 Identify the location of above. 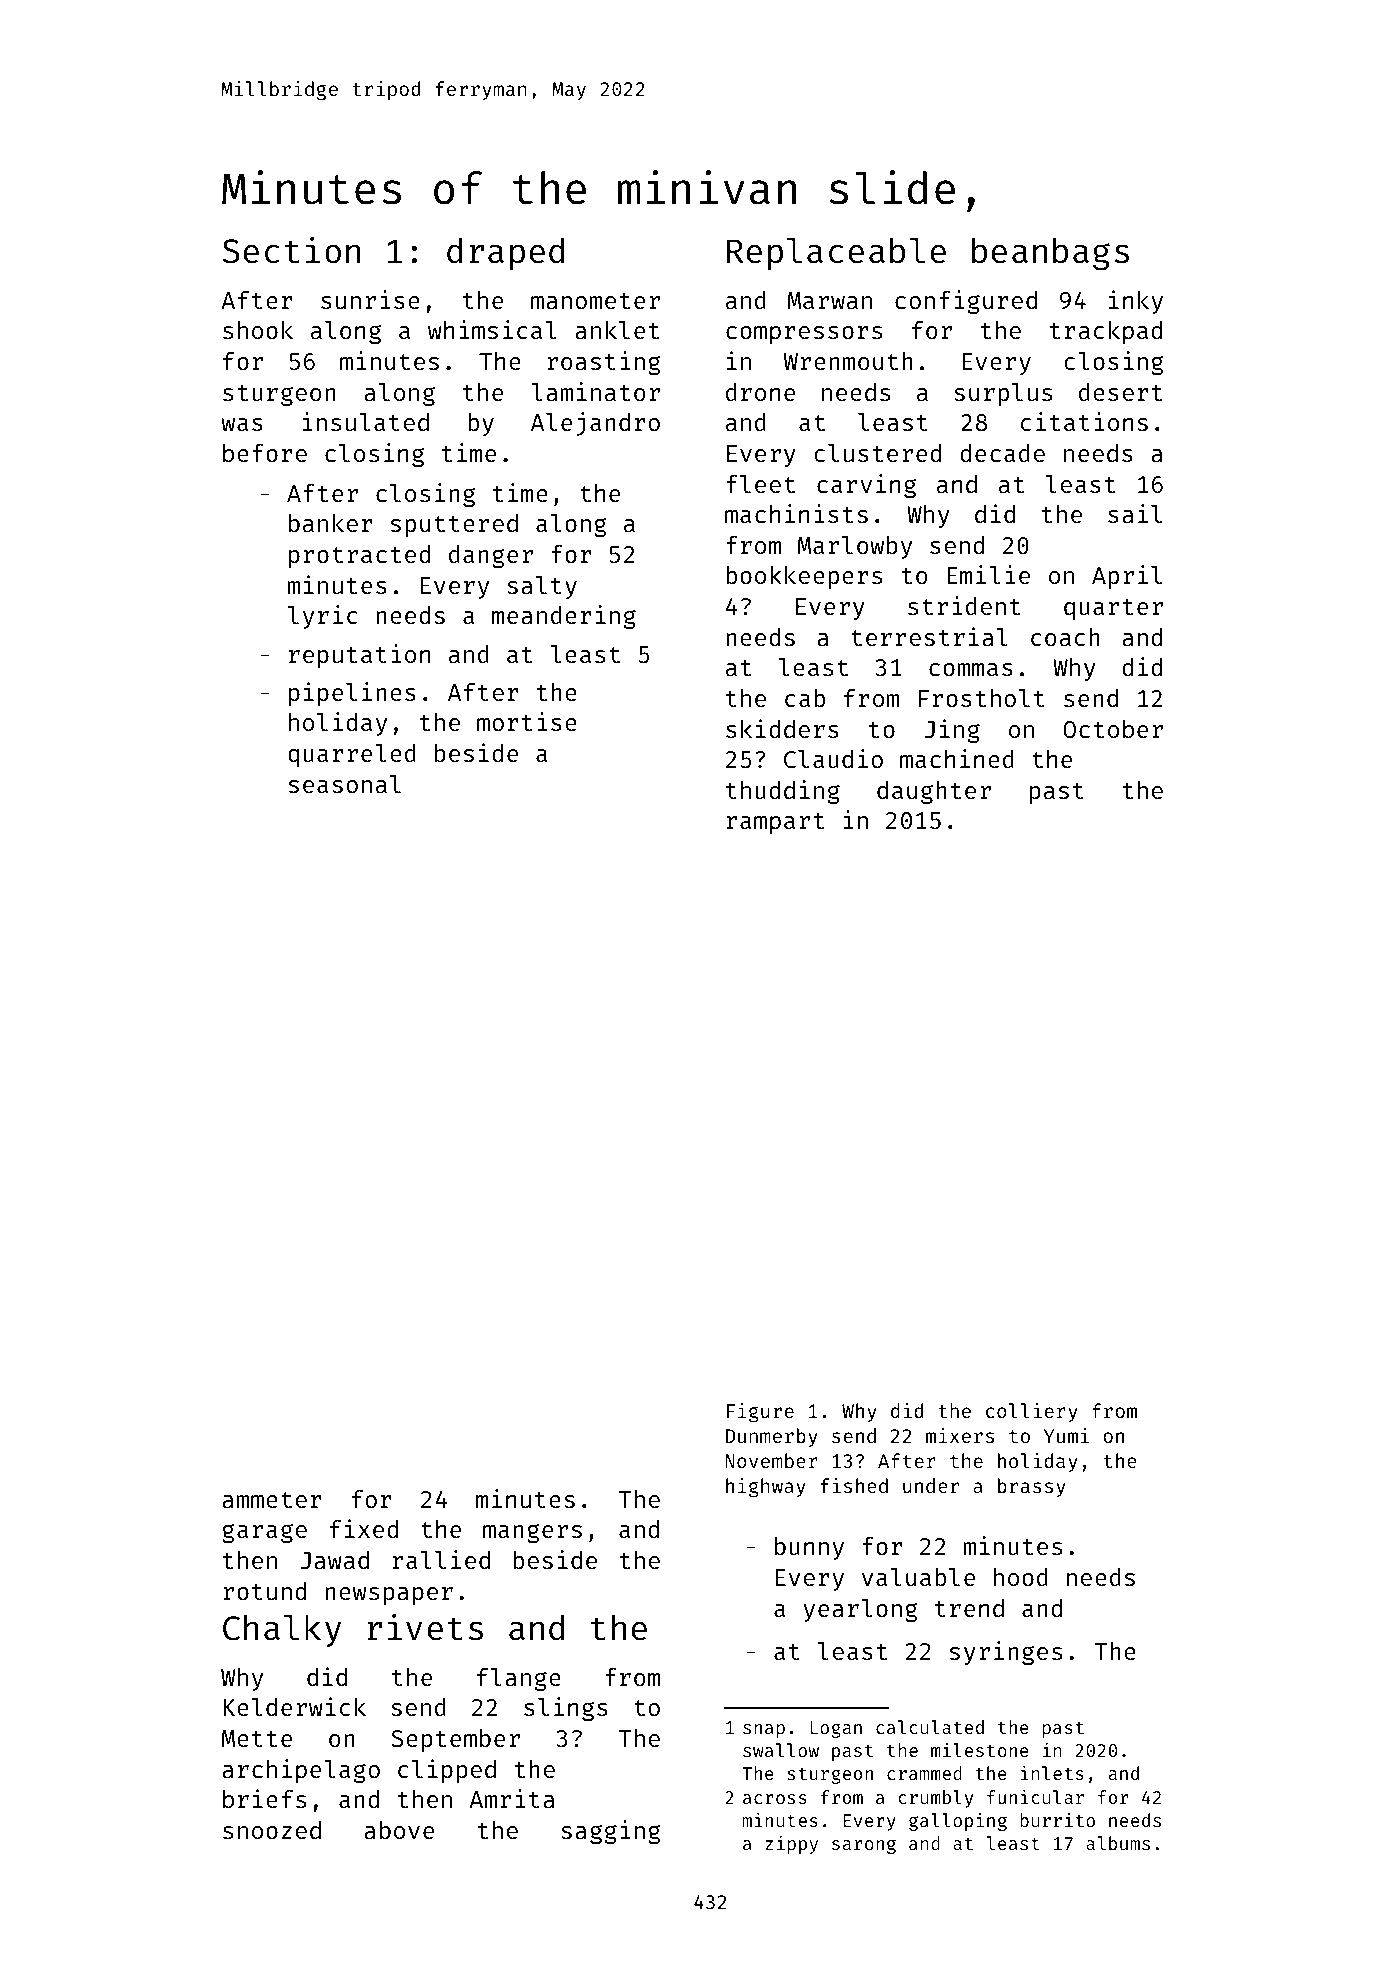
(399, 1830).
